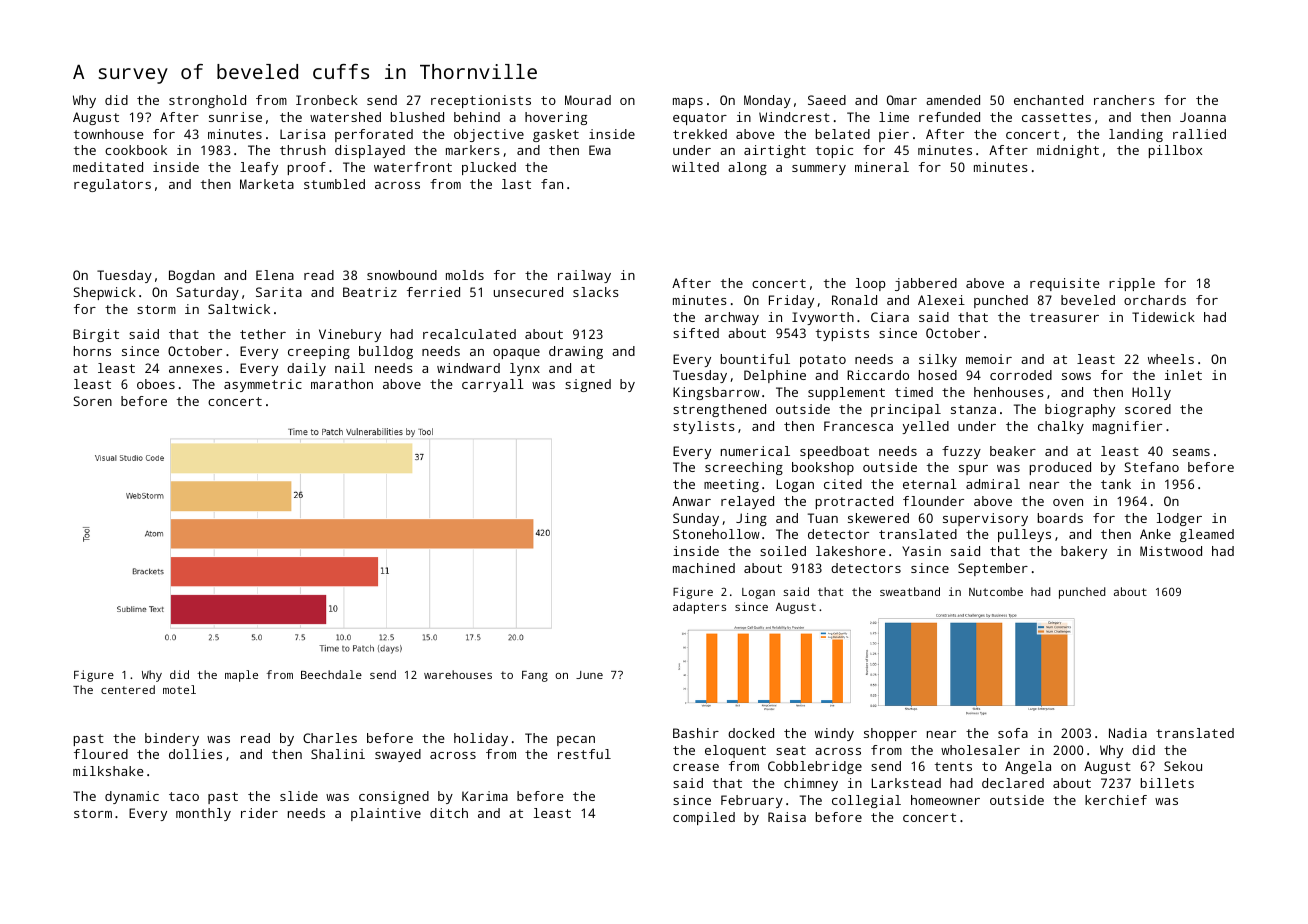 The image size is (1308, 924). I want to click on ranchers, so click(1124, 100).
